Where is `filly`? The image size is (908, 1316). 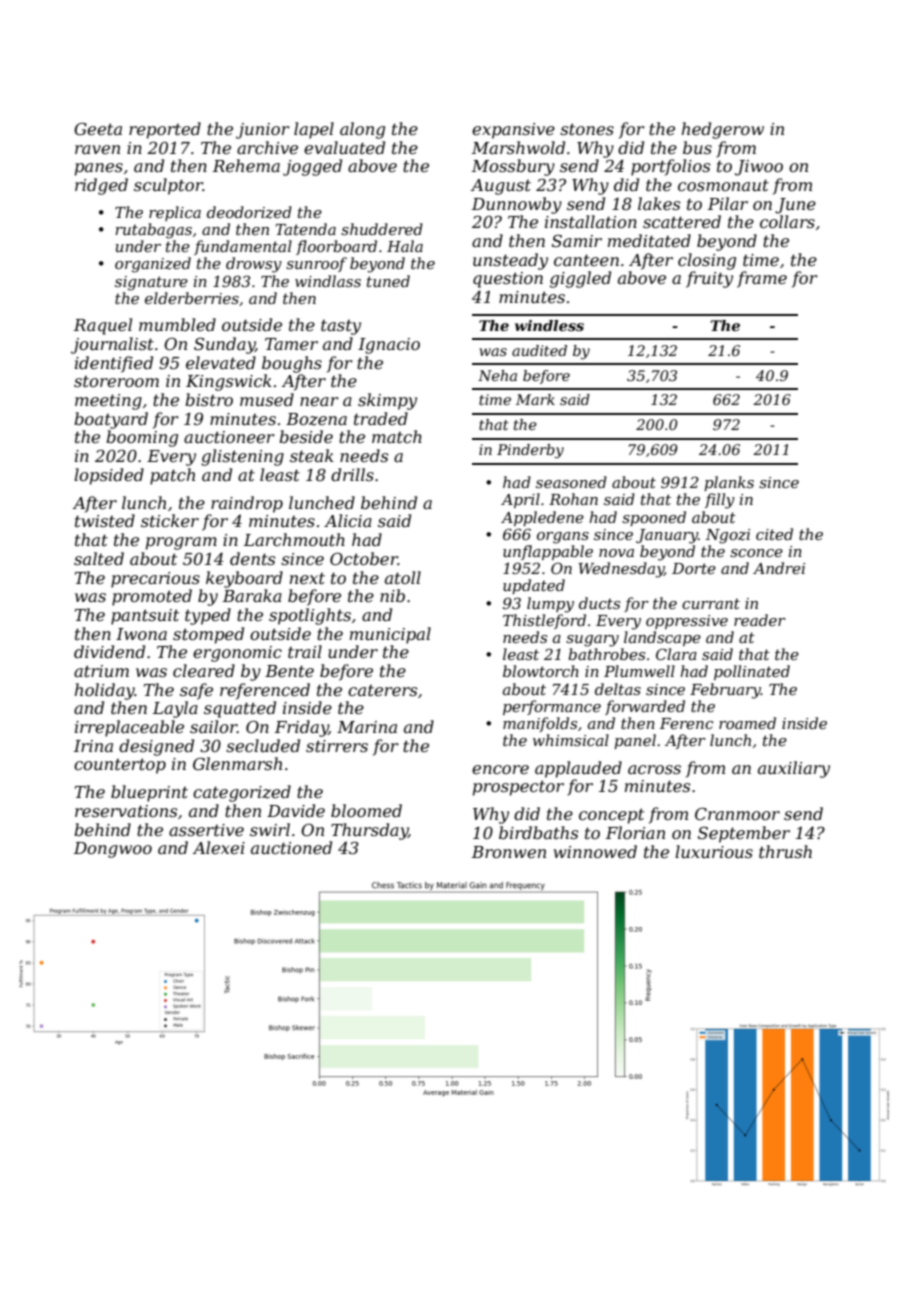 filly is located at coordinates (720, 501).
